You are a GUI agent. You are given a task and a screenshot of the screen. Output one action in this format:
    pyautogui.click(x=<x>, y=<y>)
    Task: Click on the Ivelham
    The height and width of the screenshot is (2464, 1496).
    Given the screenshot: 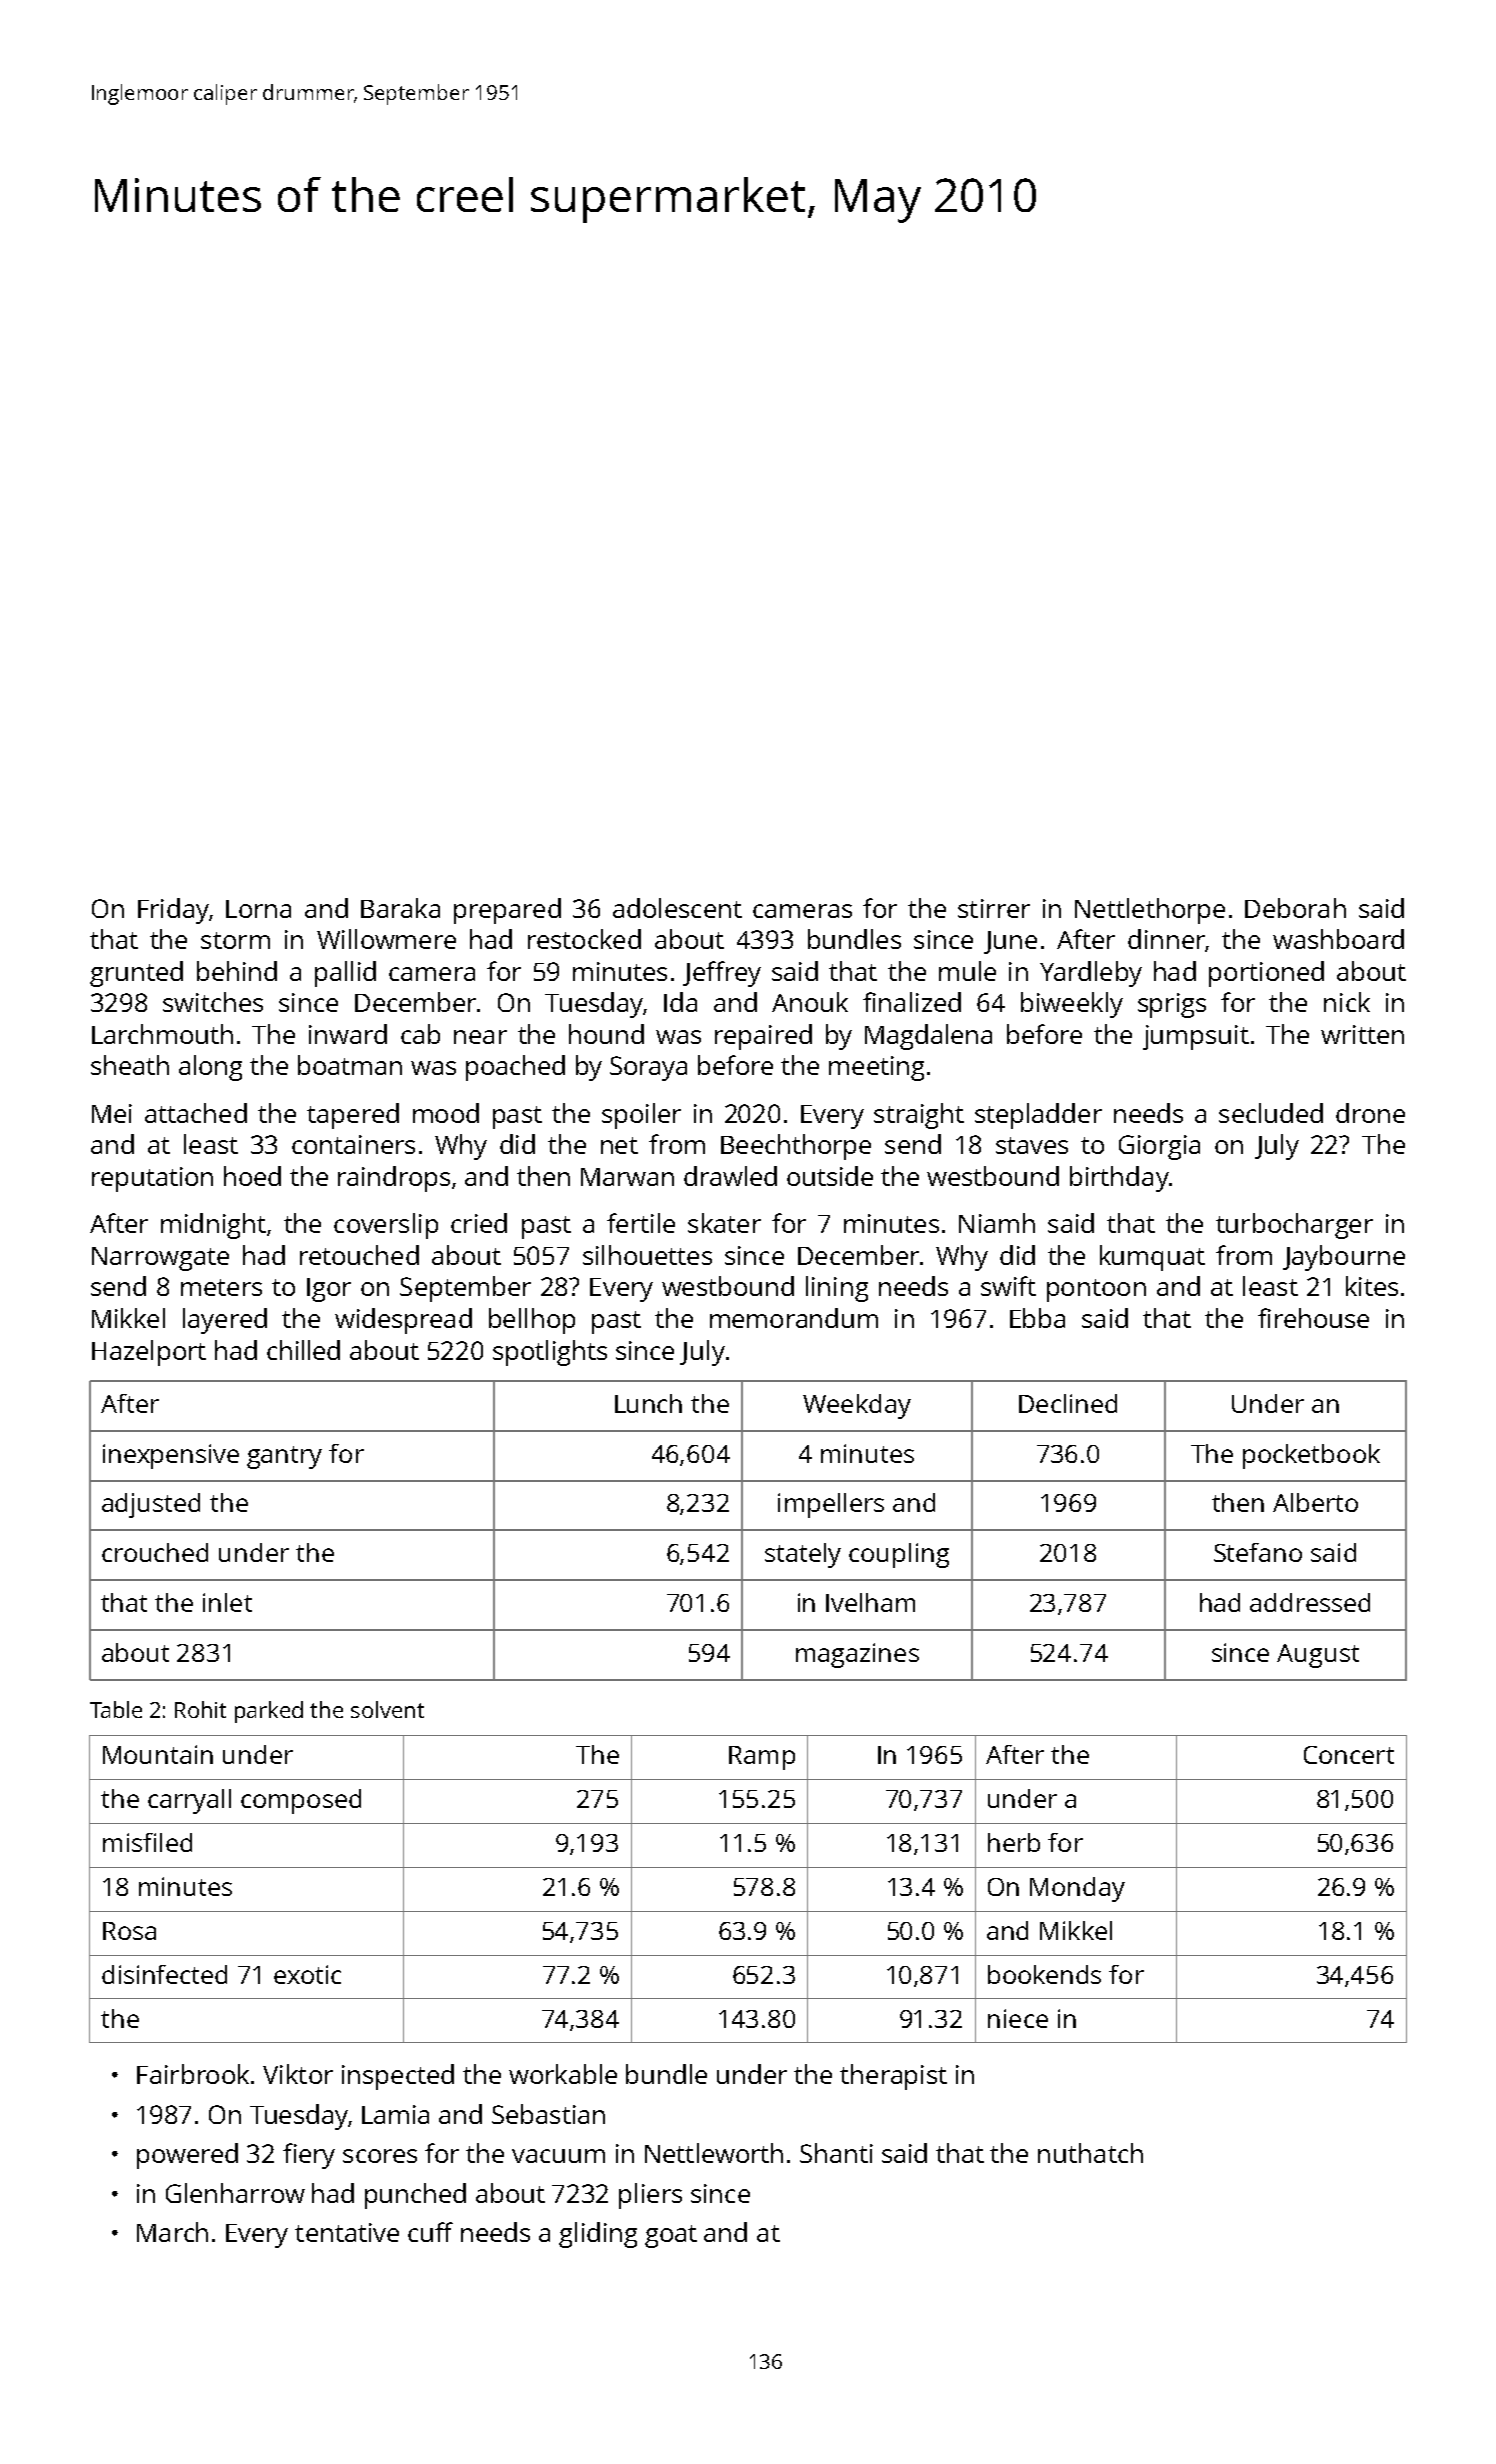 What is the action you would take?
    pyautogui.click(x=870, y=1602)
